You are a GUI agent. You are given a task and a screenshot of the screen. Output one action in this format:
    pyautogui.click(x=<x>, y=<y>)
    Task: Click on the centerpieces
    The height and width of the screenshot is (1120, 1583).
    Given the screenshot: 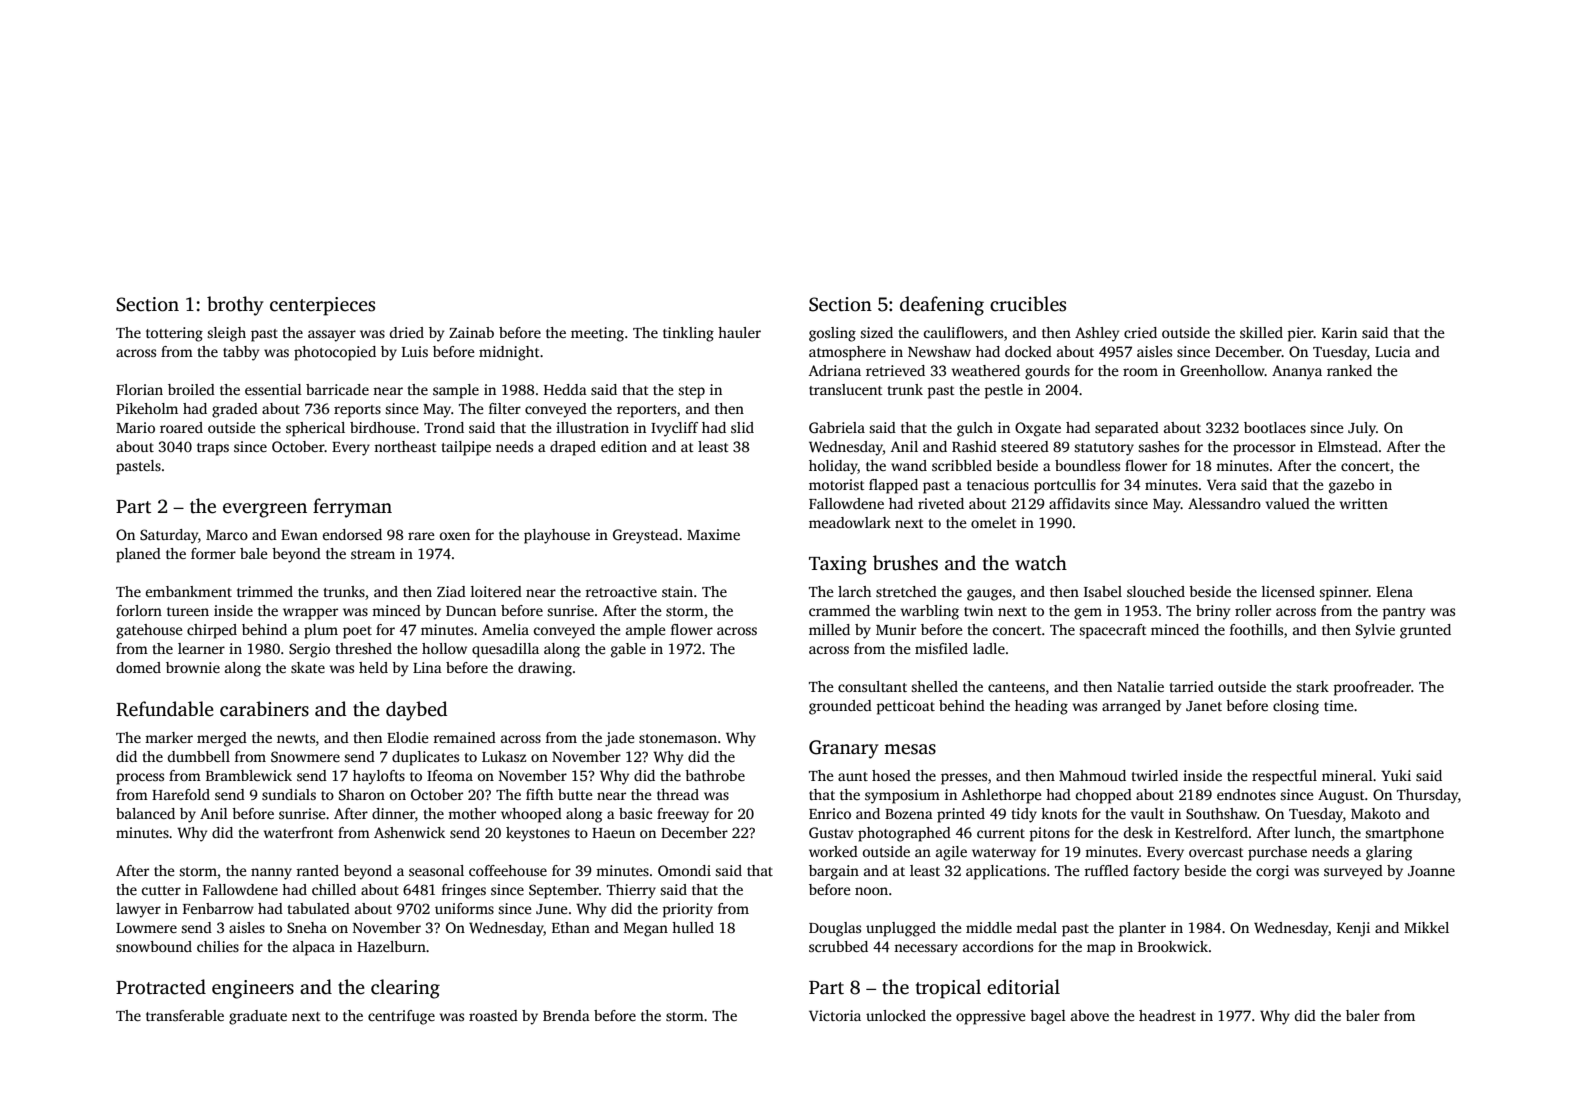 What is the action you would take?
    pyautogui.click(x=322, y=306)
